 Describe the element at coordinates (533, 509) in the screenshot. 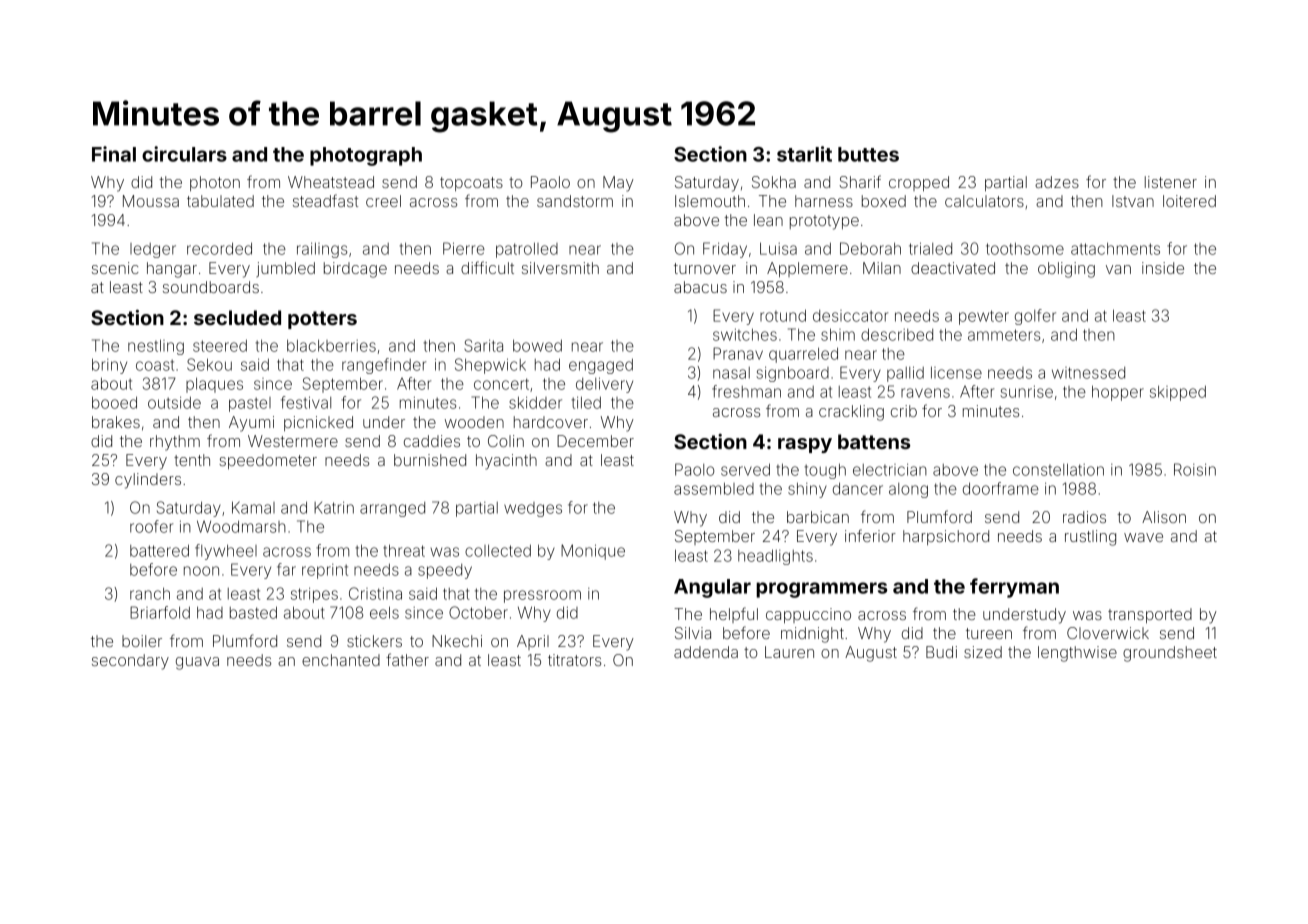

I see `wedges` at that location.
